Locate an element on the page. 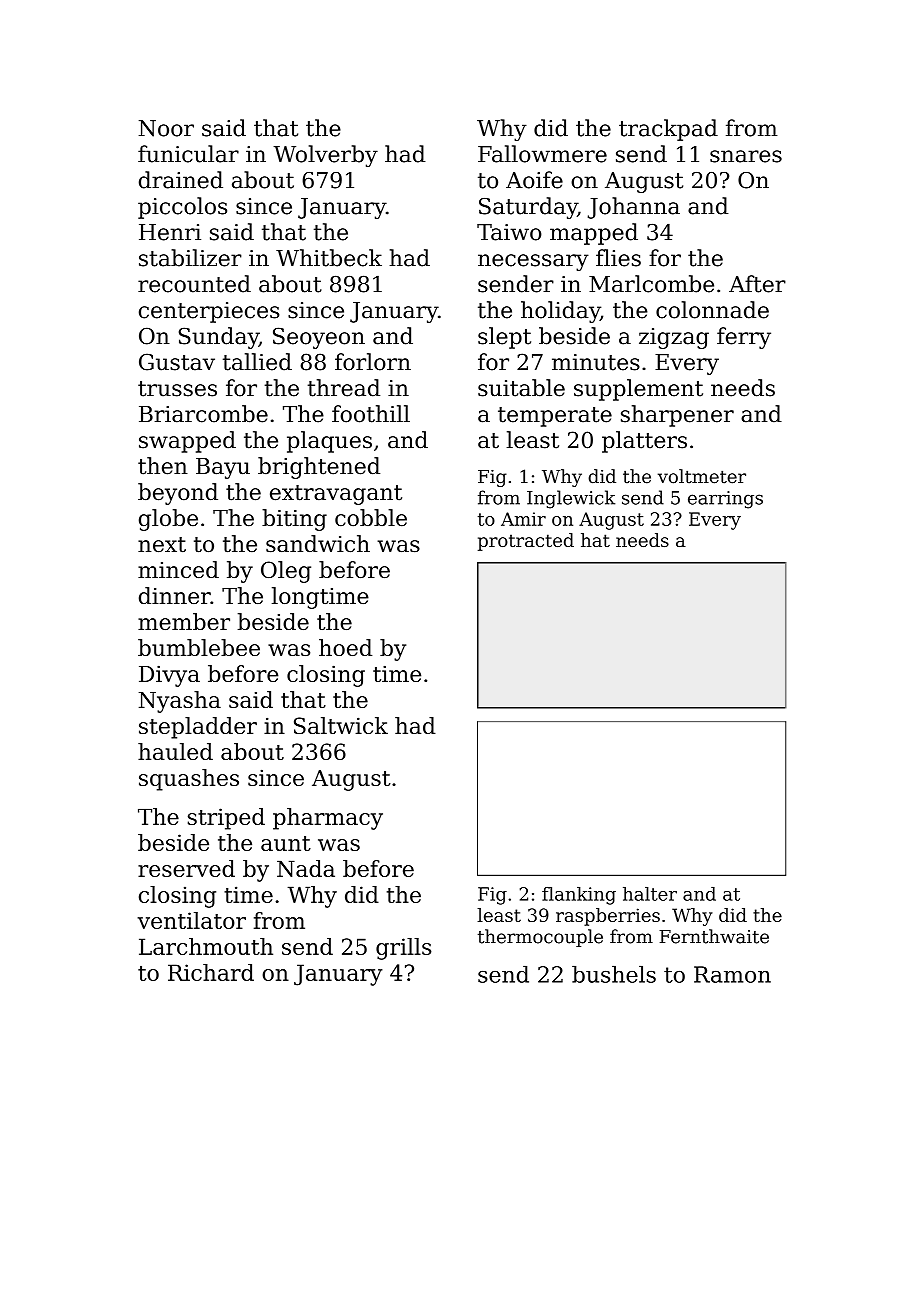 This image has height=1311, width=924. Nyasha is located at coordinates (180, 702).
